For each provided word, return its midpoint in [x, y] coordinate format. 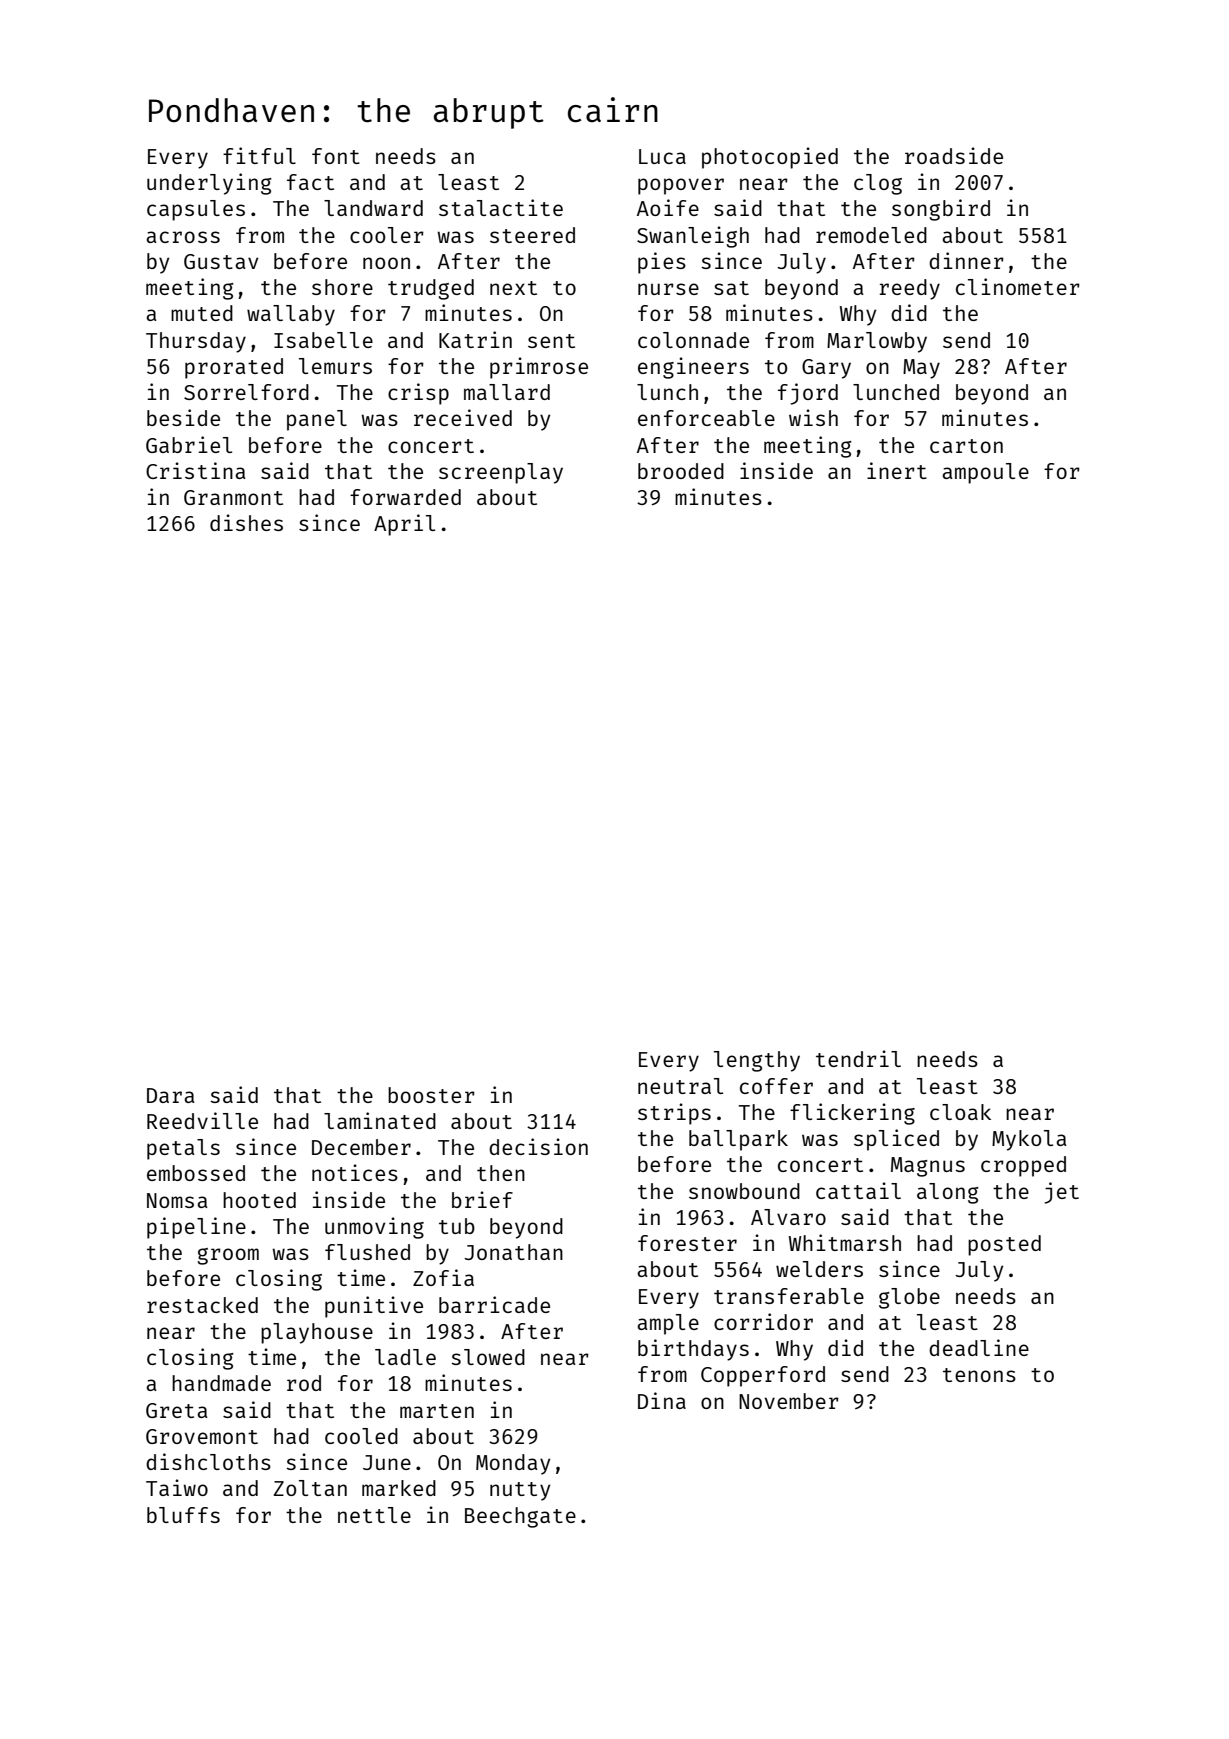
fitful [259, 155]
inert [897, 470]
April [404, 525]
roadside [954, 155]
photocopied [770, 158]
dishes [246, 522]
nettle [374, 1515]
